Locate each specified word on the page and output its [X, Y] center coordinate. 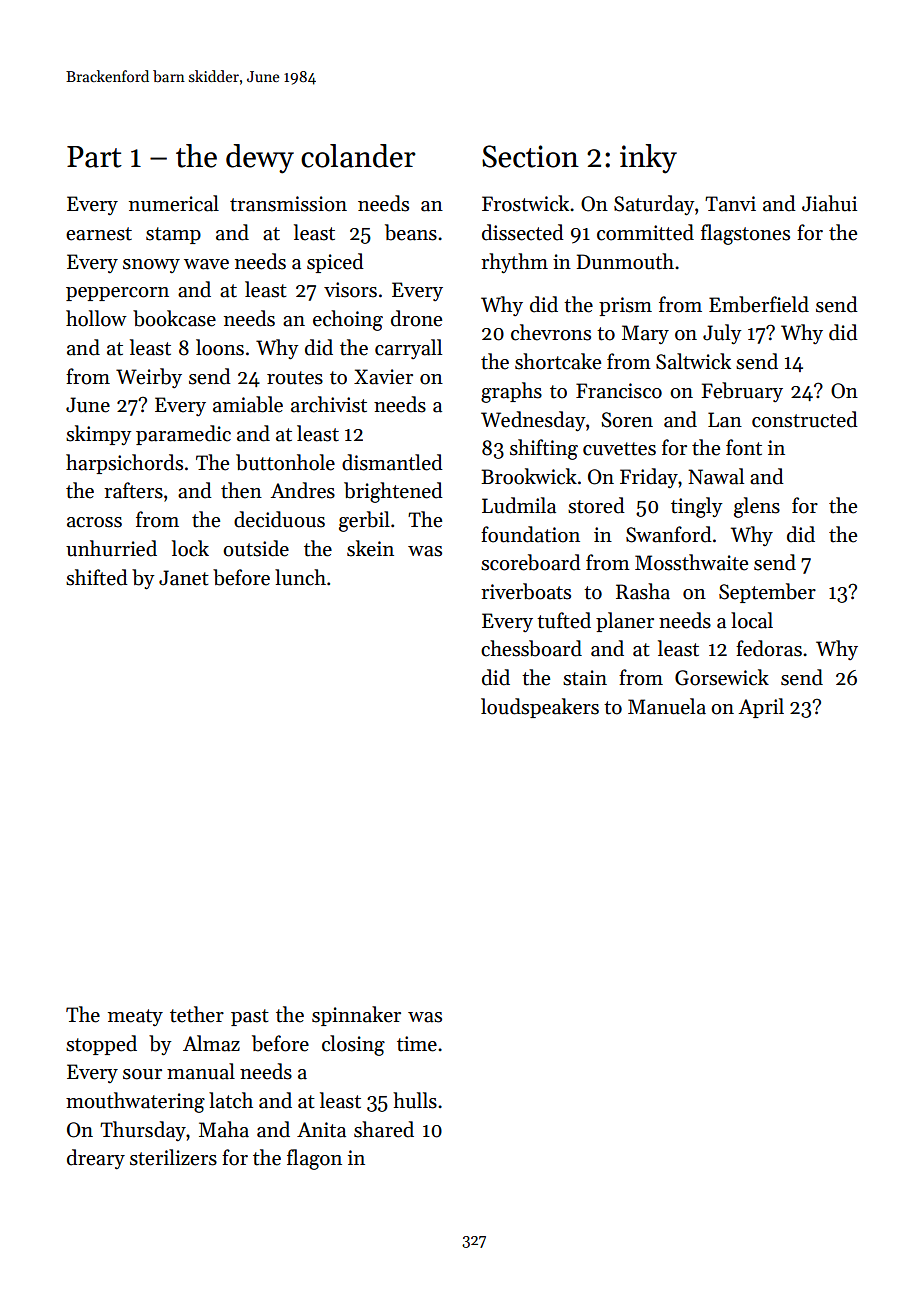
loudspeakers [540, 708]
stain [585, 678]
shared [384, 1129]
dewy [260, 159]
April [761, 708]
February [742, 392]
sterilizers [173, 1157]
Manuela [667, 706]
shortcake [558, 361]
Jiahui [829, 203]
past [250, 1017]
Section [530, 156]
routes [295, 378]
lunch [300, 577]
